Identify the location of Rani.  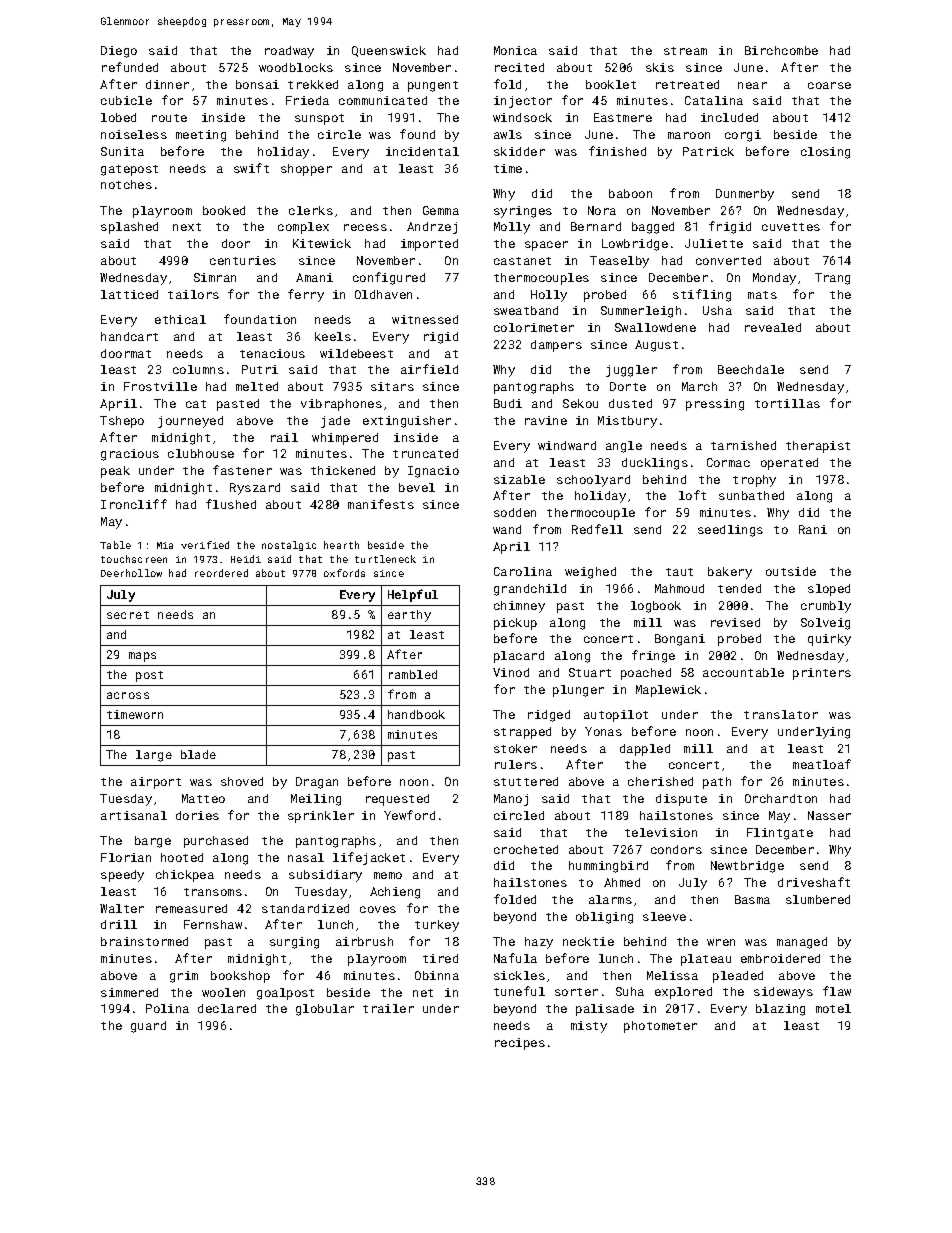
(813, 529).
